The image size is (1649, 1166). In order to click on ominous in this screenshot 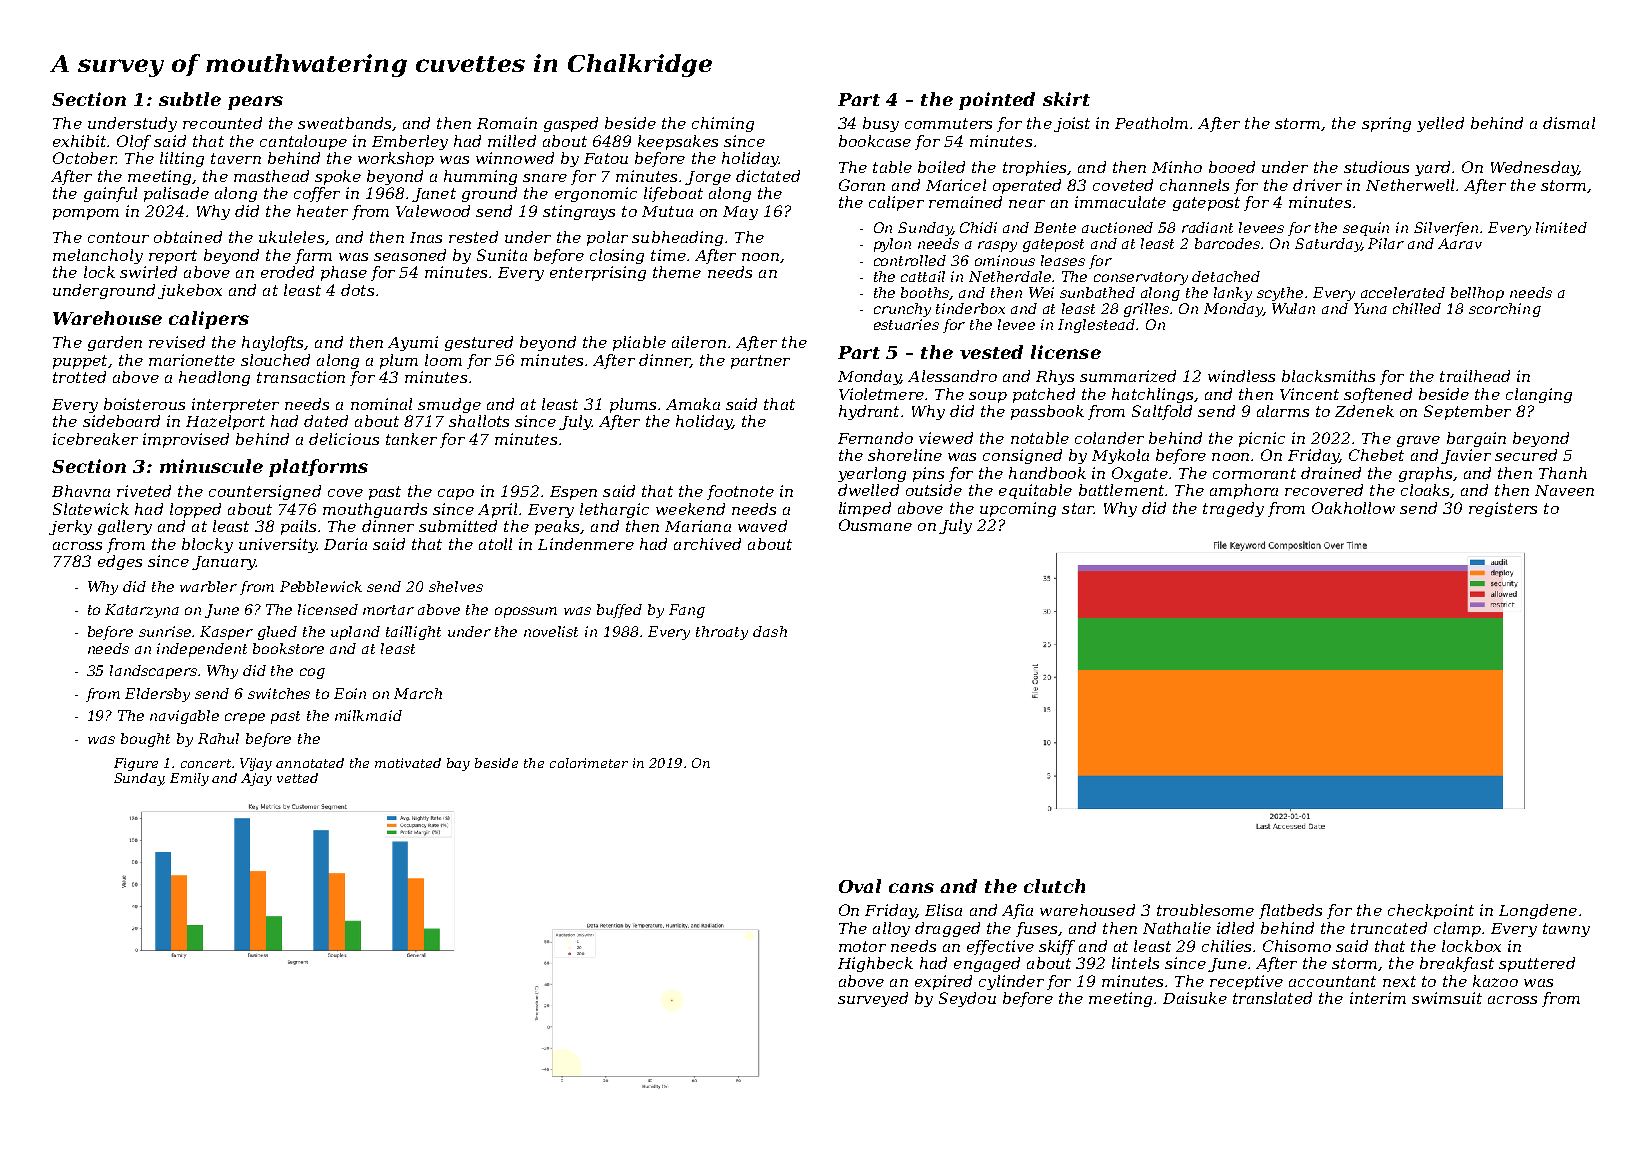, I will do `click(1005, 260)`.
